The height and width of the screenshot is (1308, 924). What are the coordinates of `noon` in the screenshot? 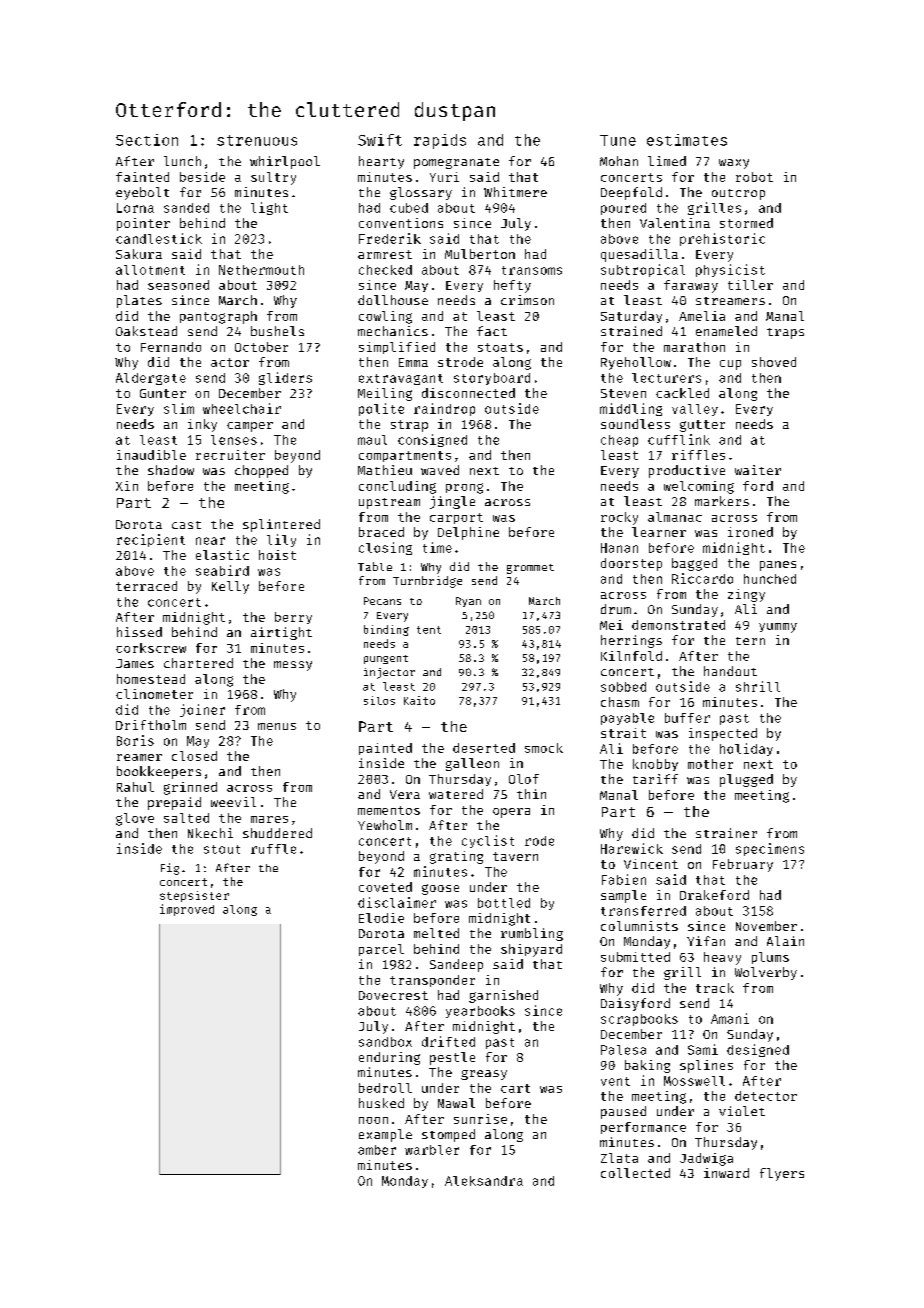 It's located at (373, 1120).
